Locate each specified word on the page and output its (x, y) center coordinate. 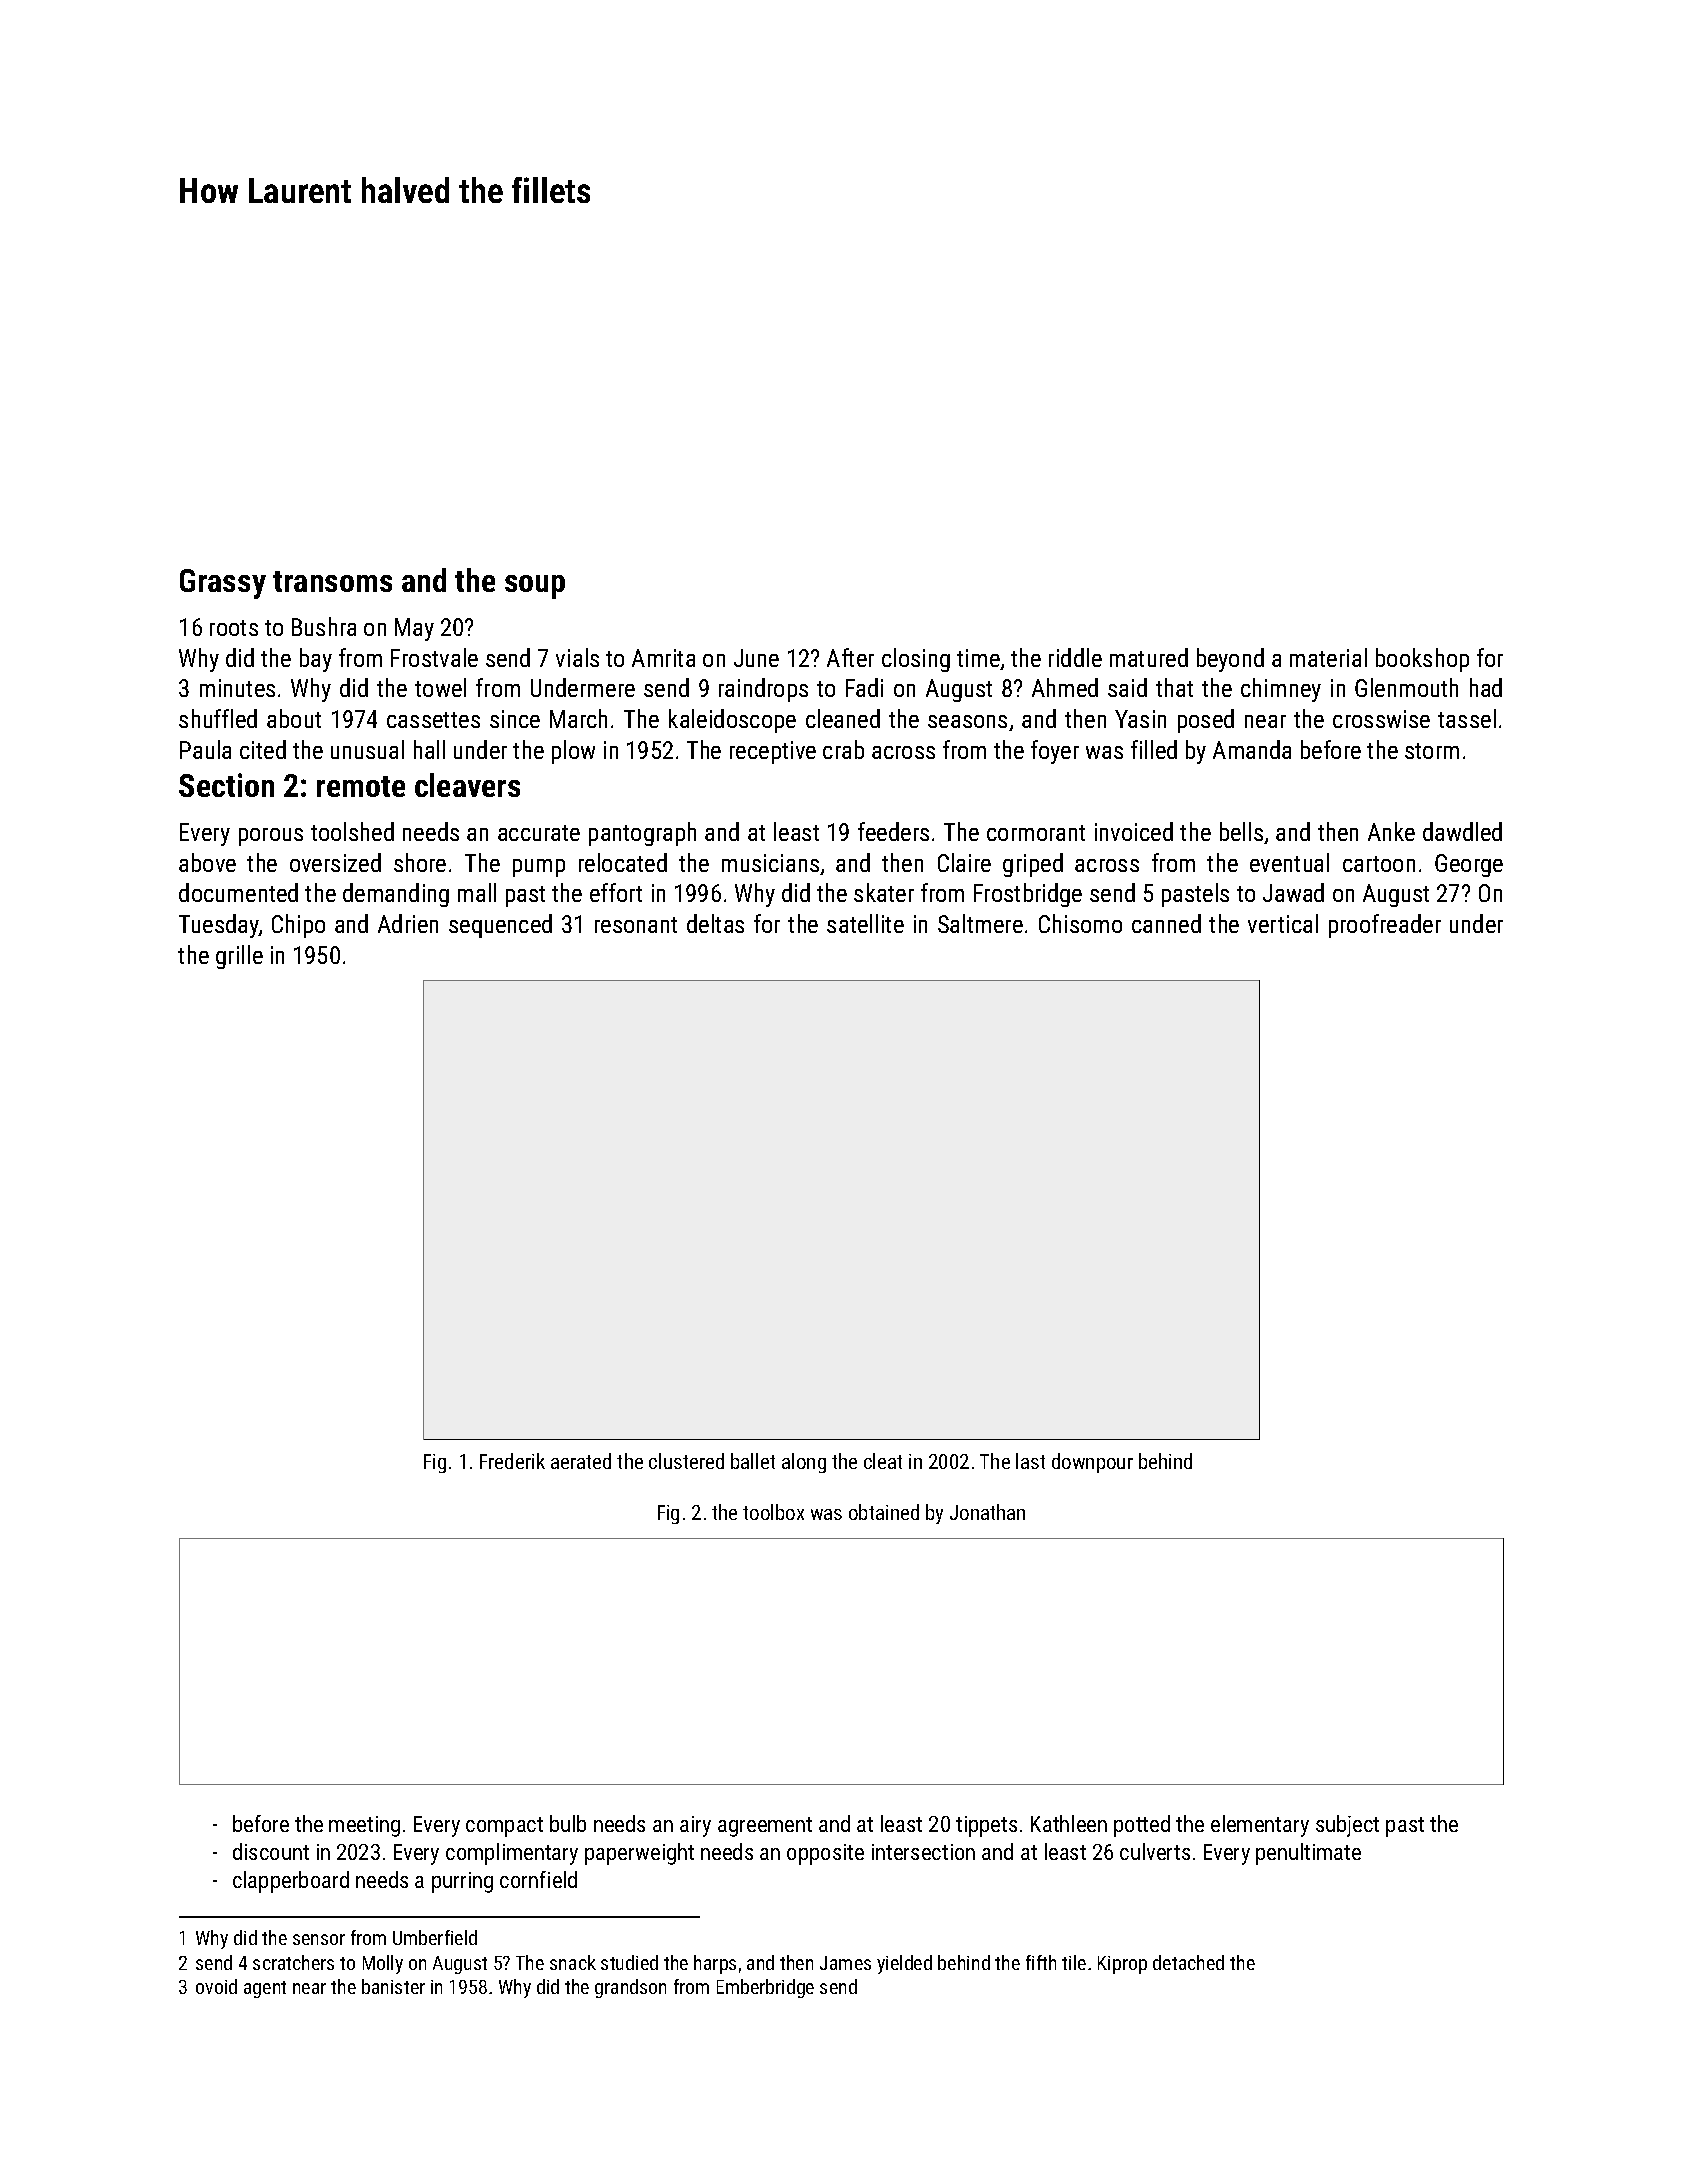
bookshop (1422, 660)
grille (239, 957)
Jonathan (987, 1512)
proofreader (1385, 926)
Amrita (663, 658)
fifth (1041, 1962)
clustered (686, 1461)
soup (535, 587)
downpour (1092, 1463)
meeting (364, 1826)
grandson (630, 1988)
